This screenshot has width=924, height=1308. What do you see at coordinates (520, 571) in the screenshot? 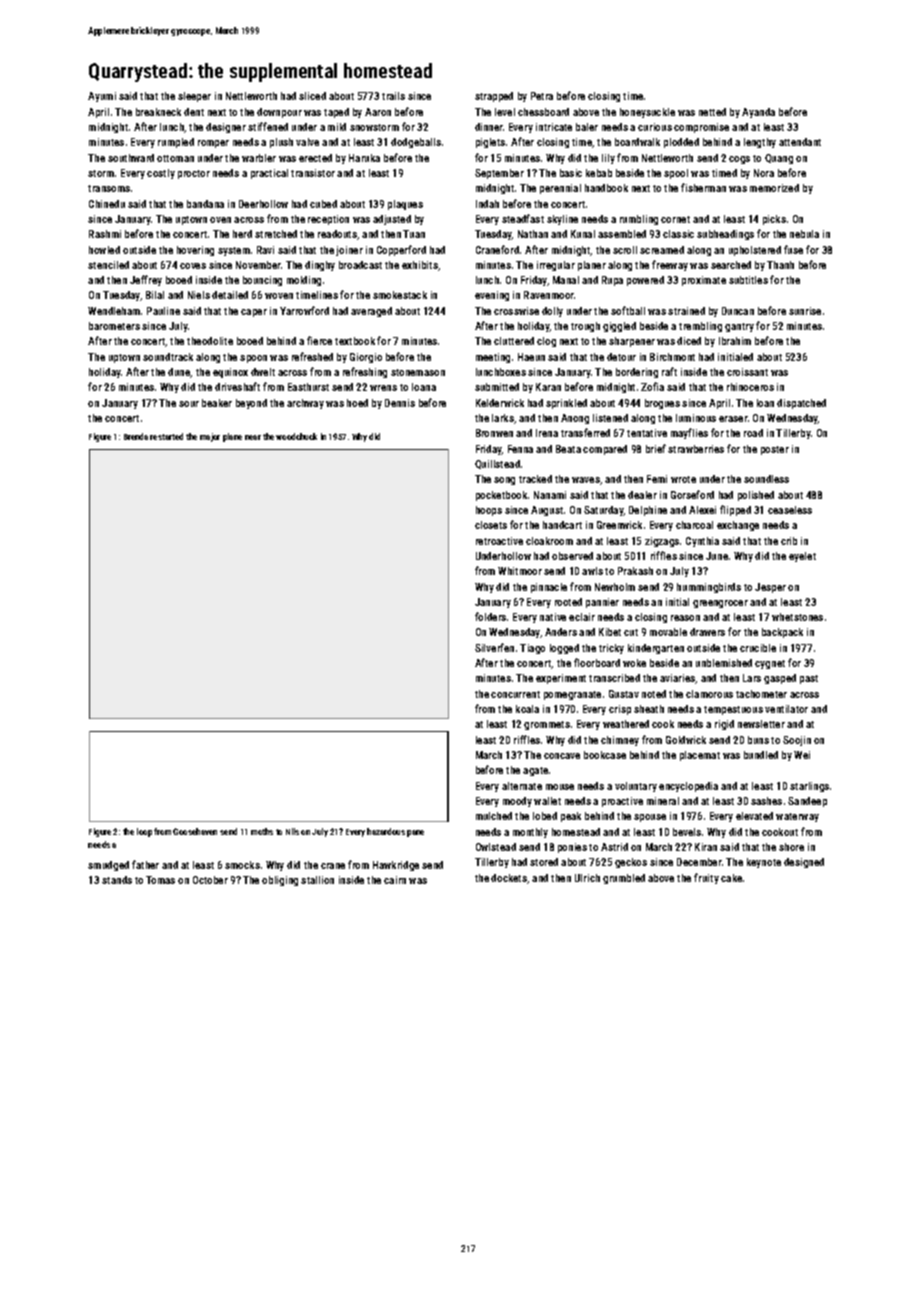
I see `Whitmoor` at bounding box center [520, 571].
